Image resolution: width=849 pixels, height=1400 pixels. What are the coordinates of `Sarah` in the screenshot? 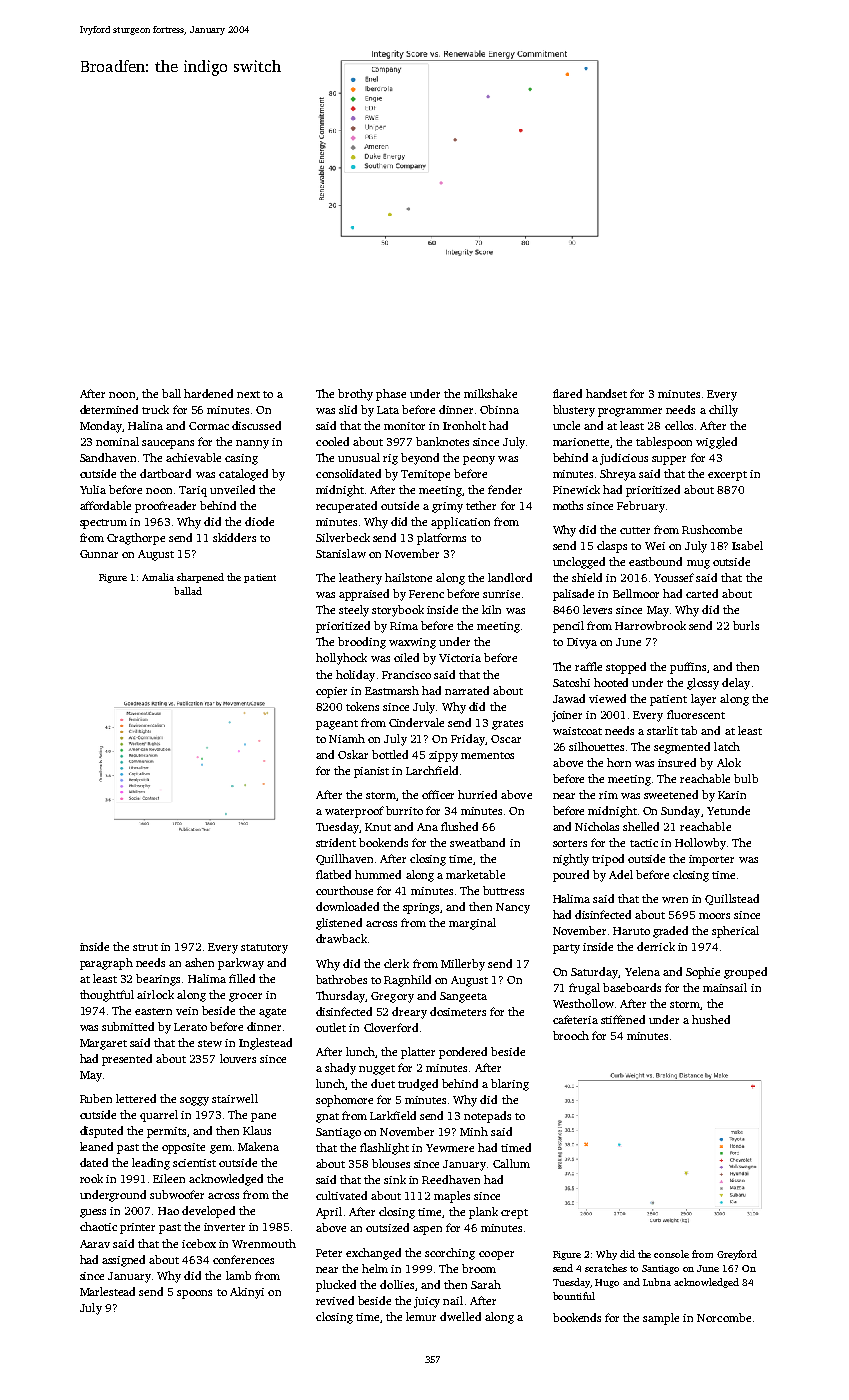 It's located at (486, 1284).
